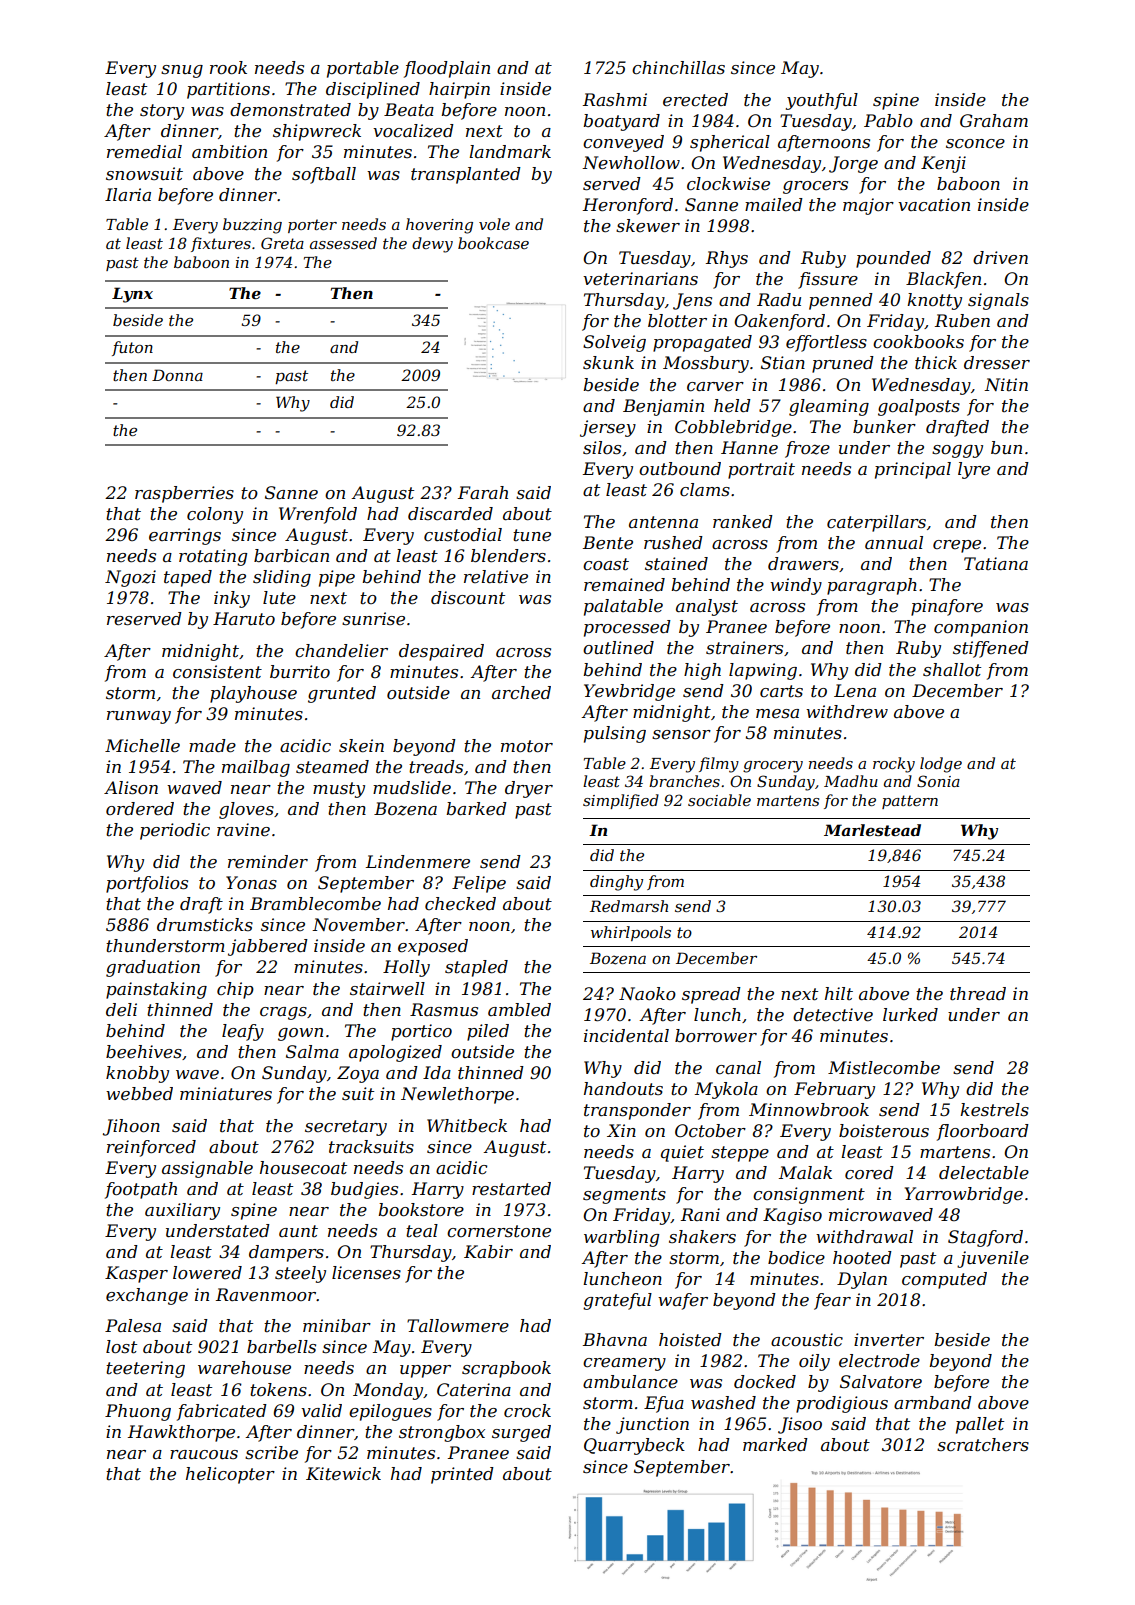 This screenshot has width=1135, height=1605. Describe the element at coordinates (447, 69) in the screenshot. I see `floodplain` at that location.
